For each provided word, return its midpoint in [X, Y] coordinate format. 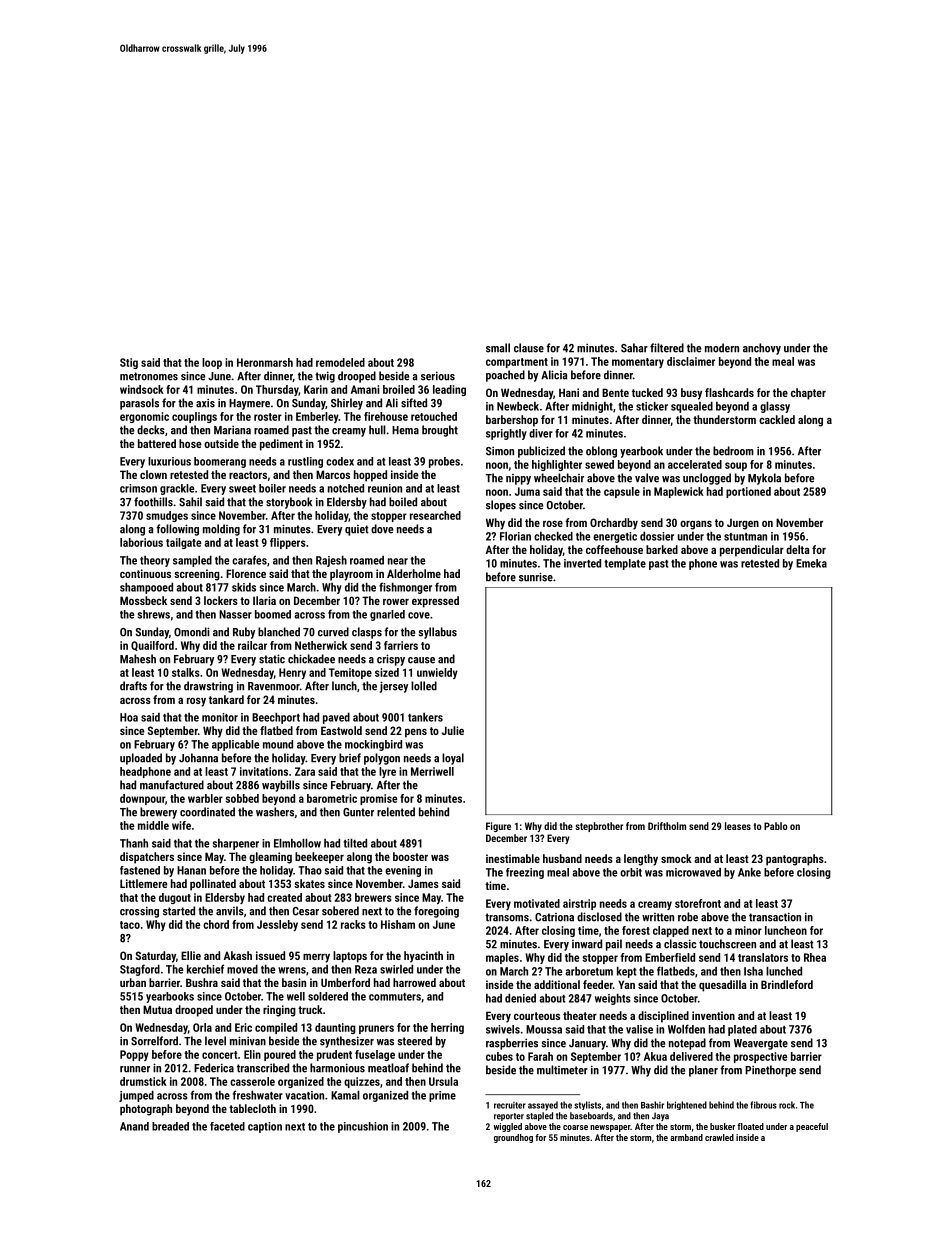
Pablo [776, 826]
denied [520, 998]
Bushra [202, 982]
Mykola [764, 479]
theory [155, 561]
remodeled [340, 362]
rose [553, 523]
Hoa [129, 717]
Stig [129, 363]
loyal [453, 759]
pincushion [363, 1127]
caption [265, 1127]
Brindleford [787, 984]
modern [722, 348]
